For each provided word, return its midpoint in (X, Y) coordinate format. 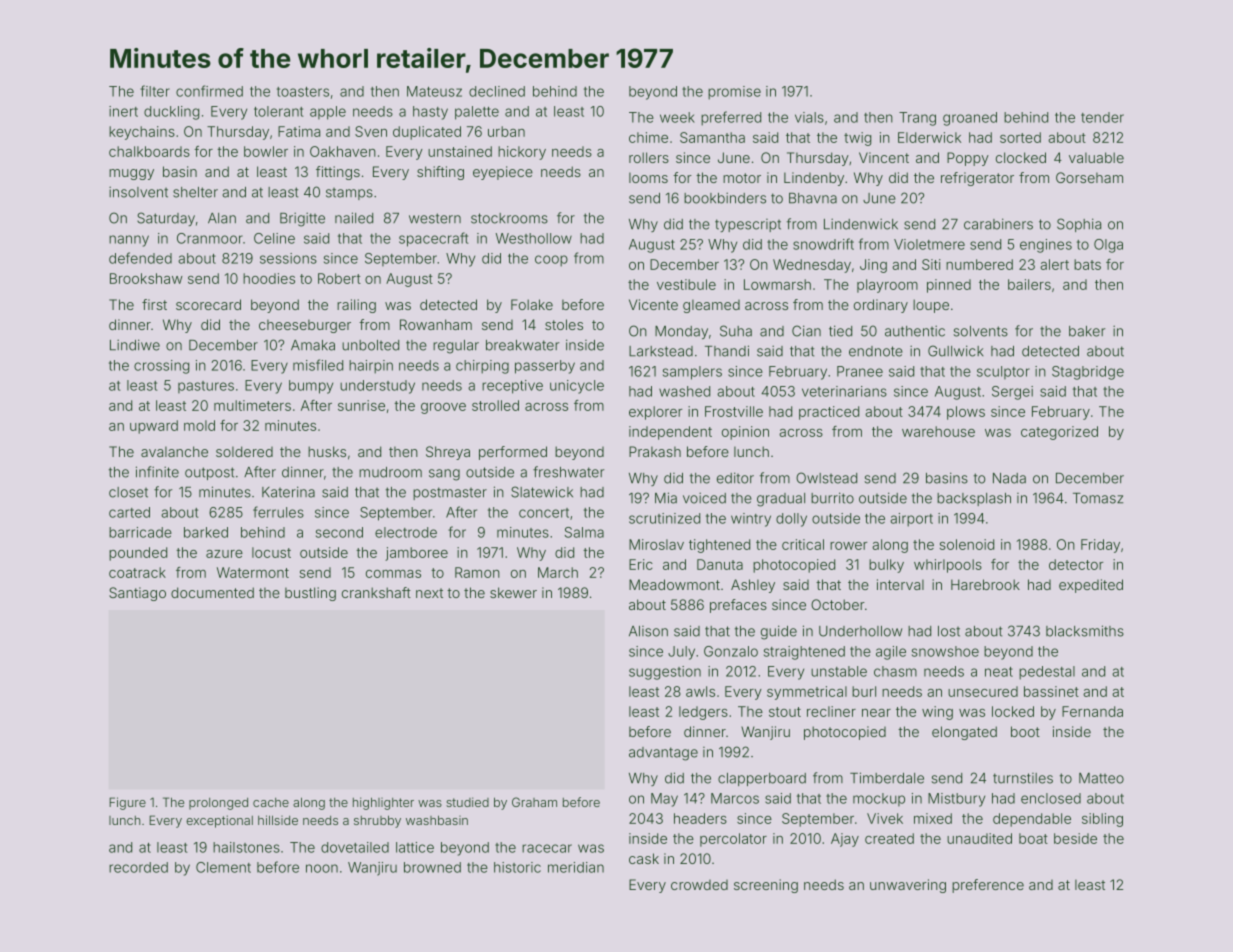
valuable (1096, 157)
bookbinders (725, 198)
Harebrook (985, 584)
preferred (731, 118)
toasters (303, 92)
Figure (127, 803)
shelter (195, 192)
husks (327, 451)
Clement (223, 867)
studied (467, 802)
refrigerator (977, 179)
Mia (666, 498)
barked (206, 532)
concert (544, 513)
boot (1025, 731)
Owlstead (826, 478)
